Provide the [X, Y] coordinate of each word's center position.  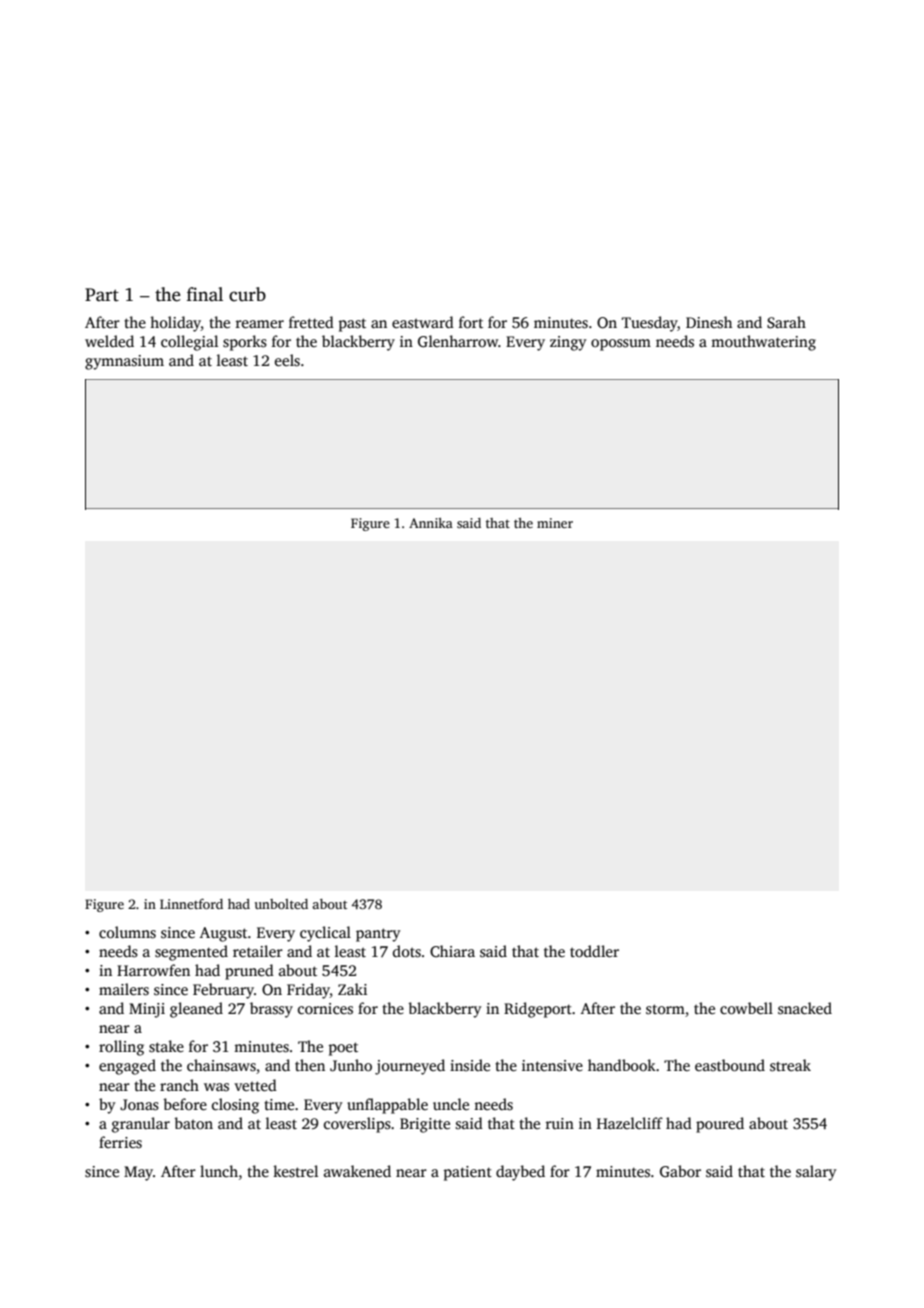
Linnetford [191, 904]
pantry [378, 935]
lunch [219, 1171]
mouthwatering [763, 343]
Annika [431, 523]
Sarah [786, 322]
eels [287, 360]
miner [555, 523]
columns [127, 932]
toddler [594, 951]
